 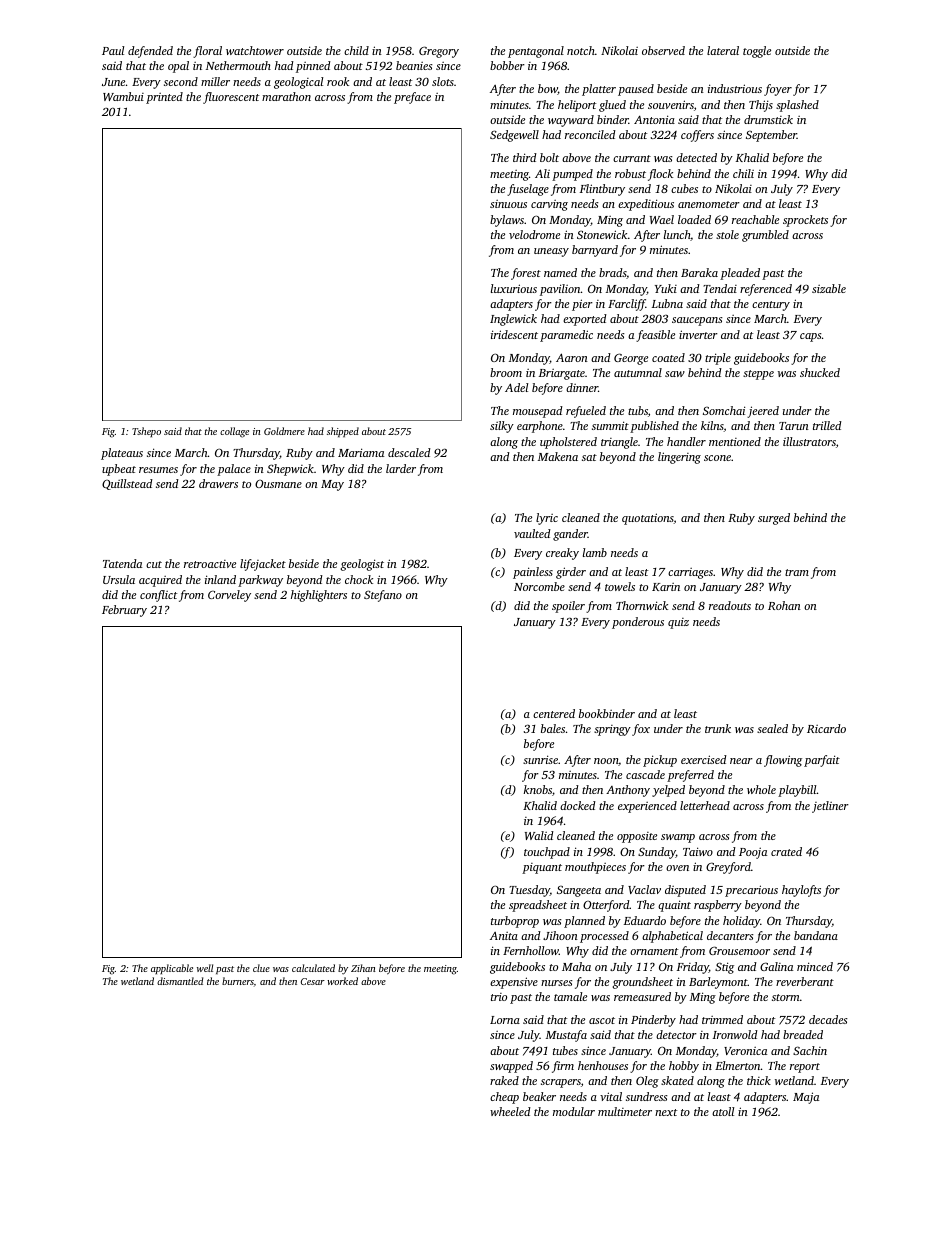 What do you see at coordinates (158, 470) in the screenshot?
I see `resumes` at bounding box center [158, 470].
